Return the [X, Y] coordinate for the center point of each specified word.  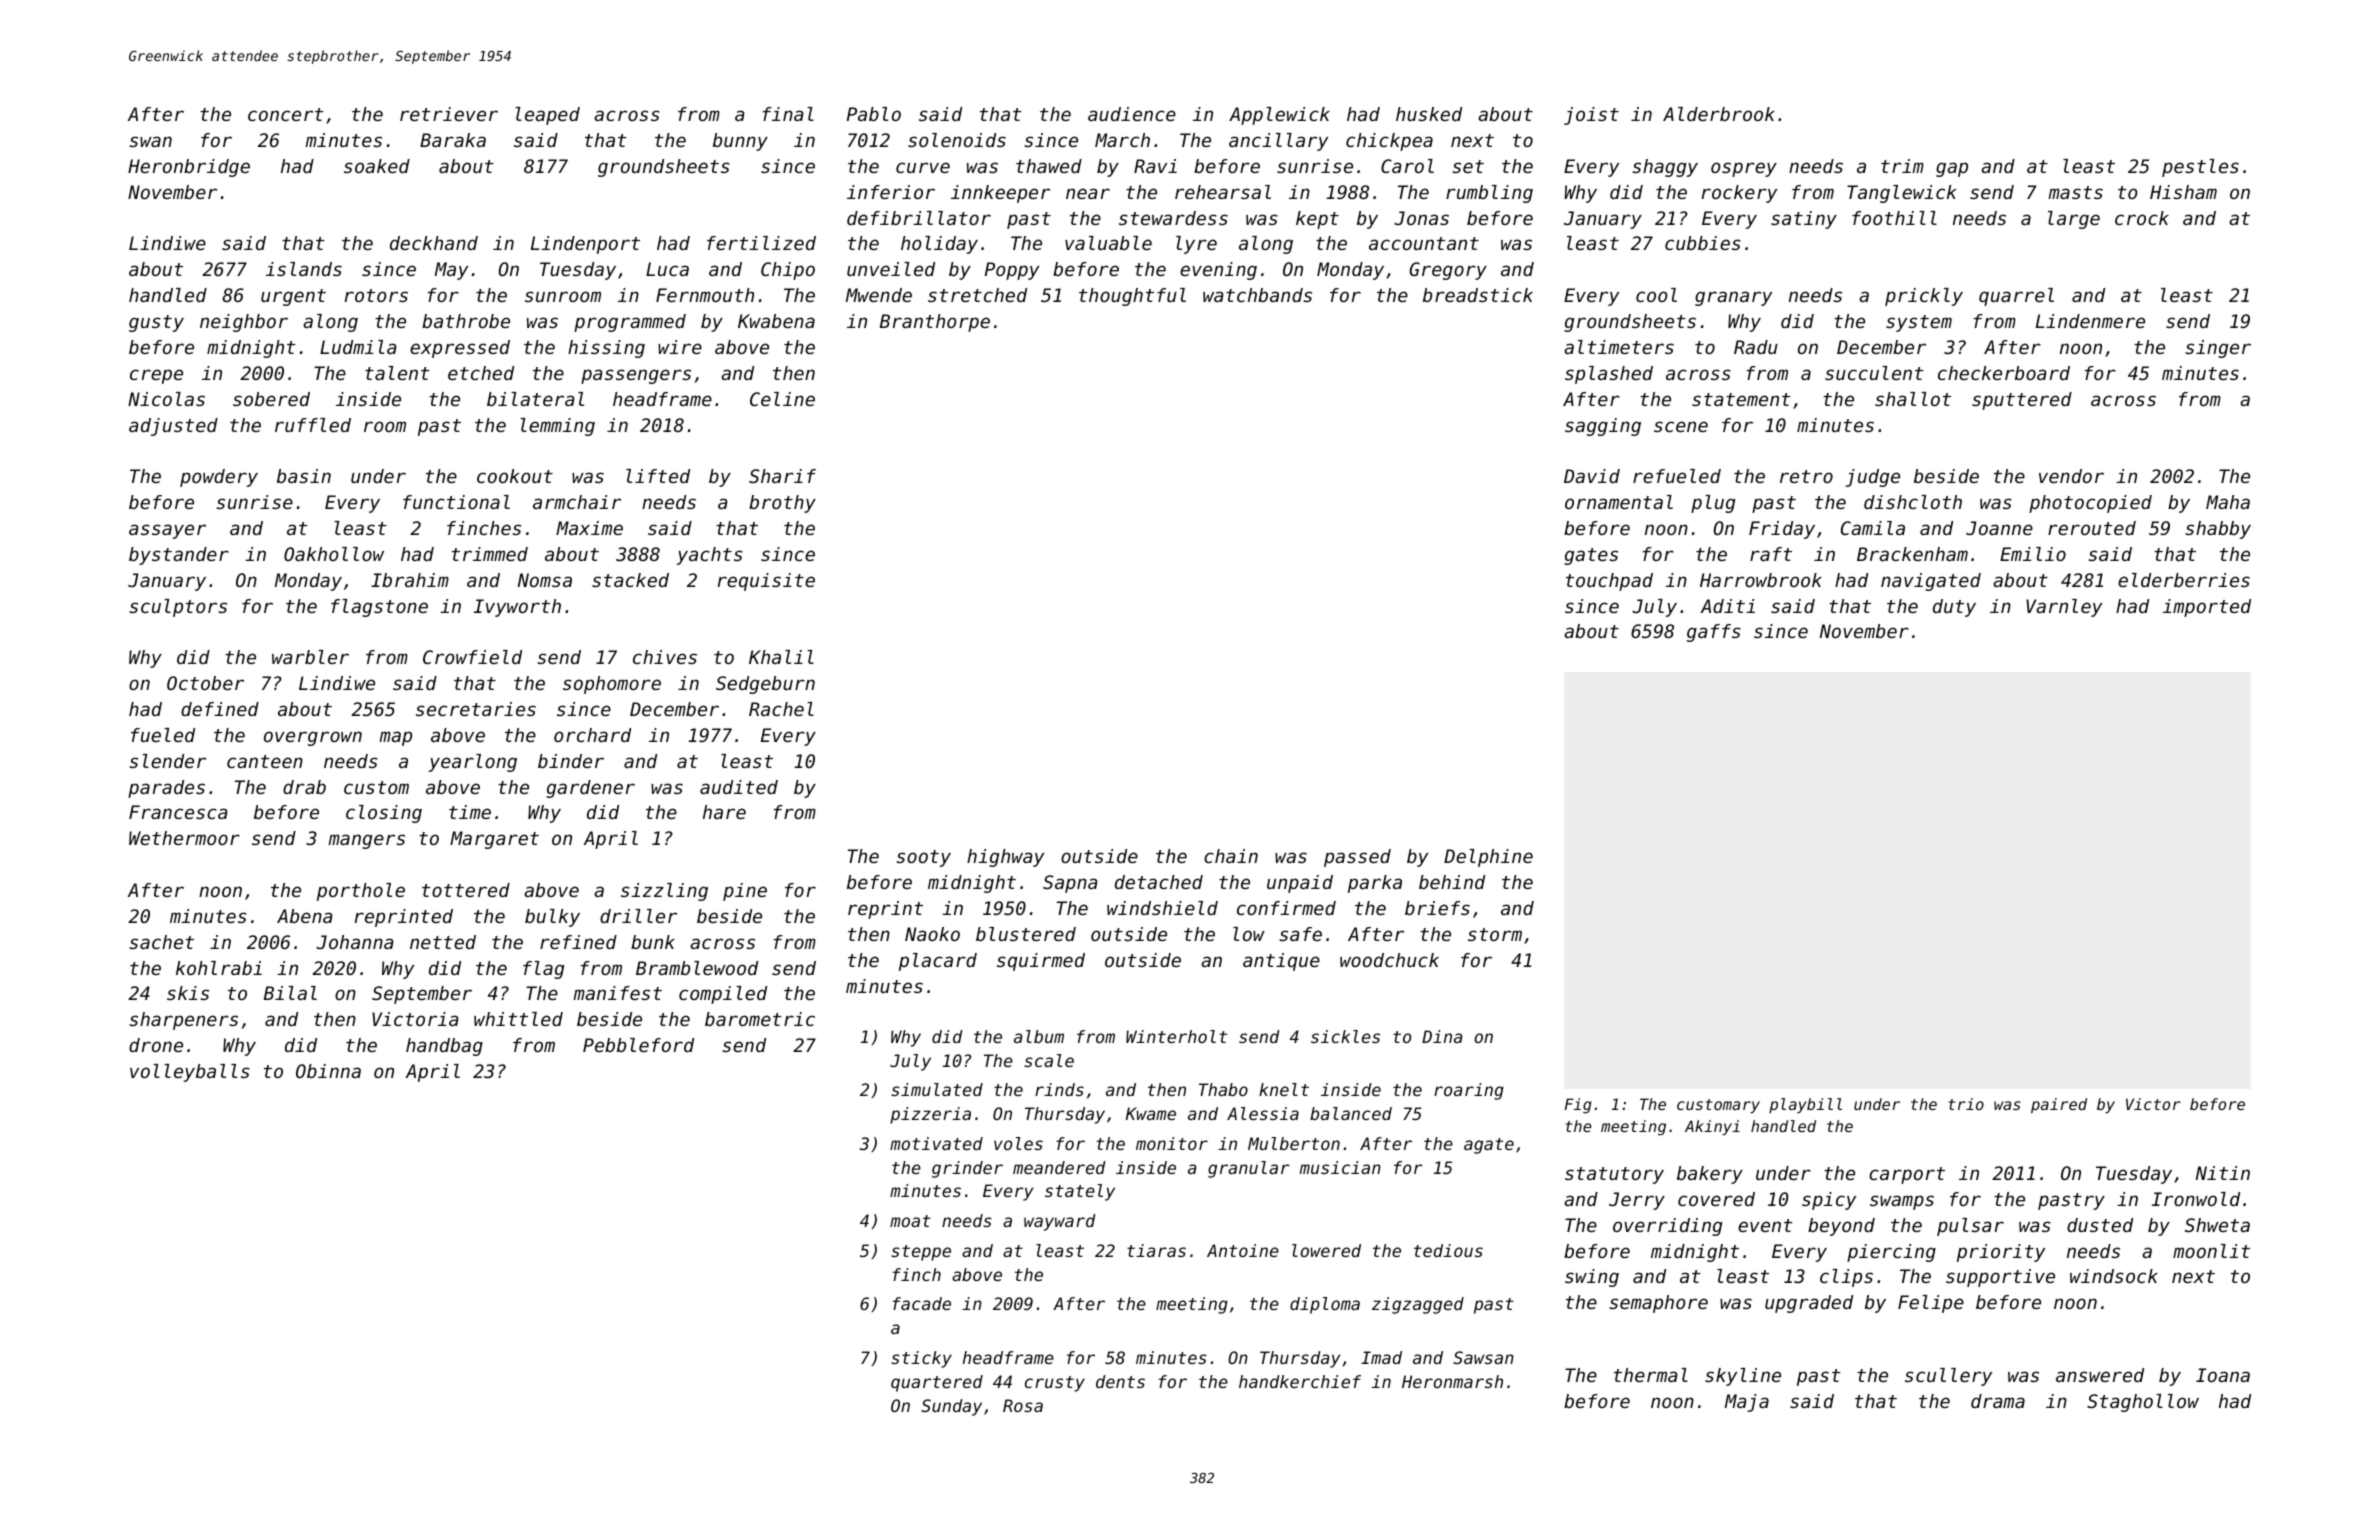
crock [2142, 218]
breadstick [1478, 295]
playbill [1805, 1105]
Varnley [2064, 608]
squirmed [1041, 962]
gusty [156, 323]
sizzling [664, 892]
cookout [515, 476]
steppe [921, 1253]
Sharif [782, 476]
